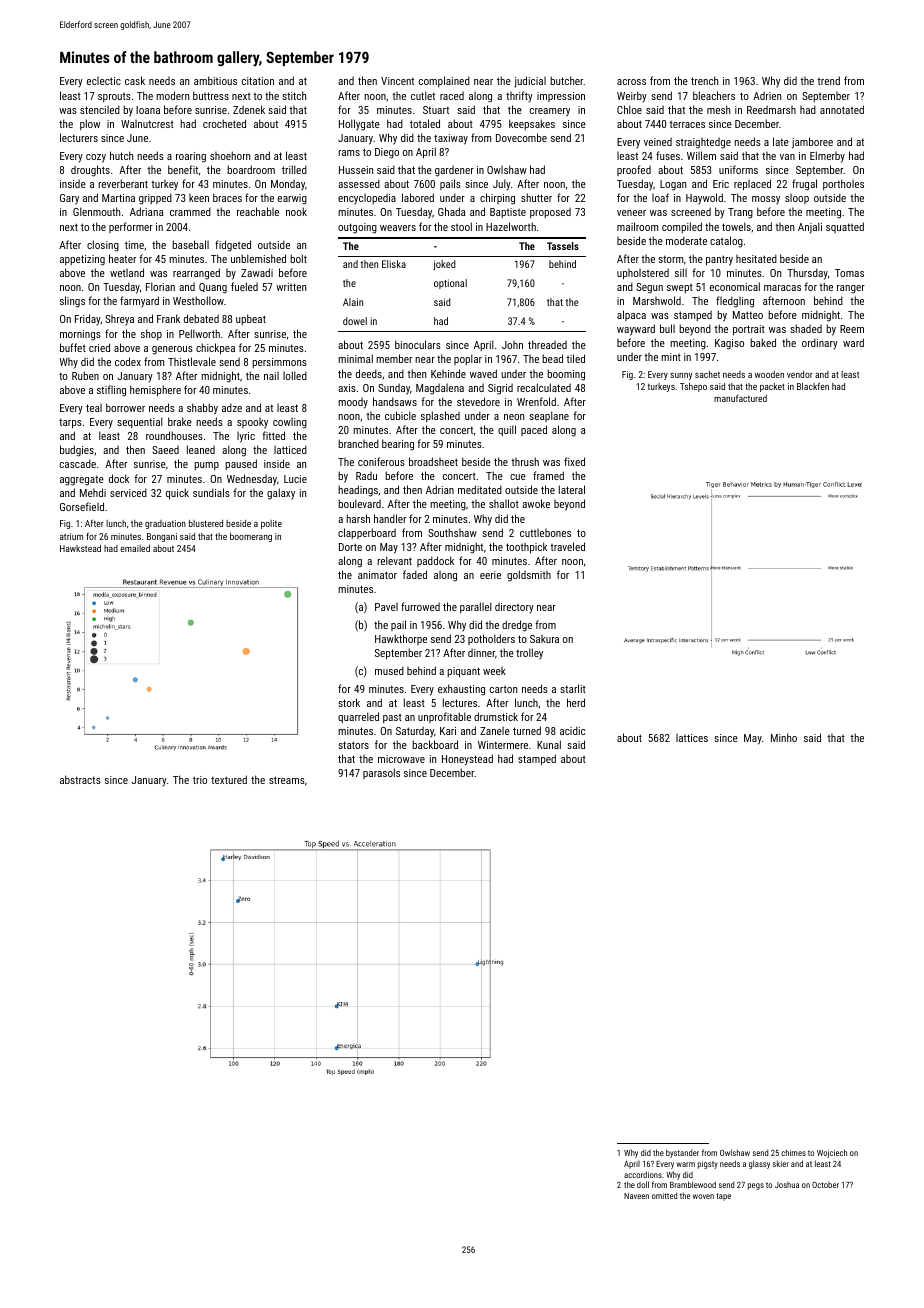 The image size is (924, 1308). Describe the element at coordinates (251, 537) in the screenshot. I see `boomerang` at that location.
